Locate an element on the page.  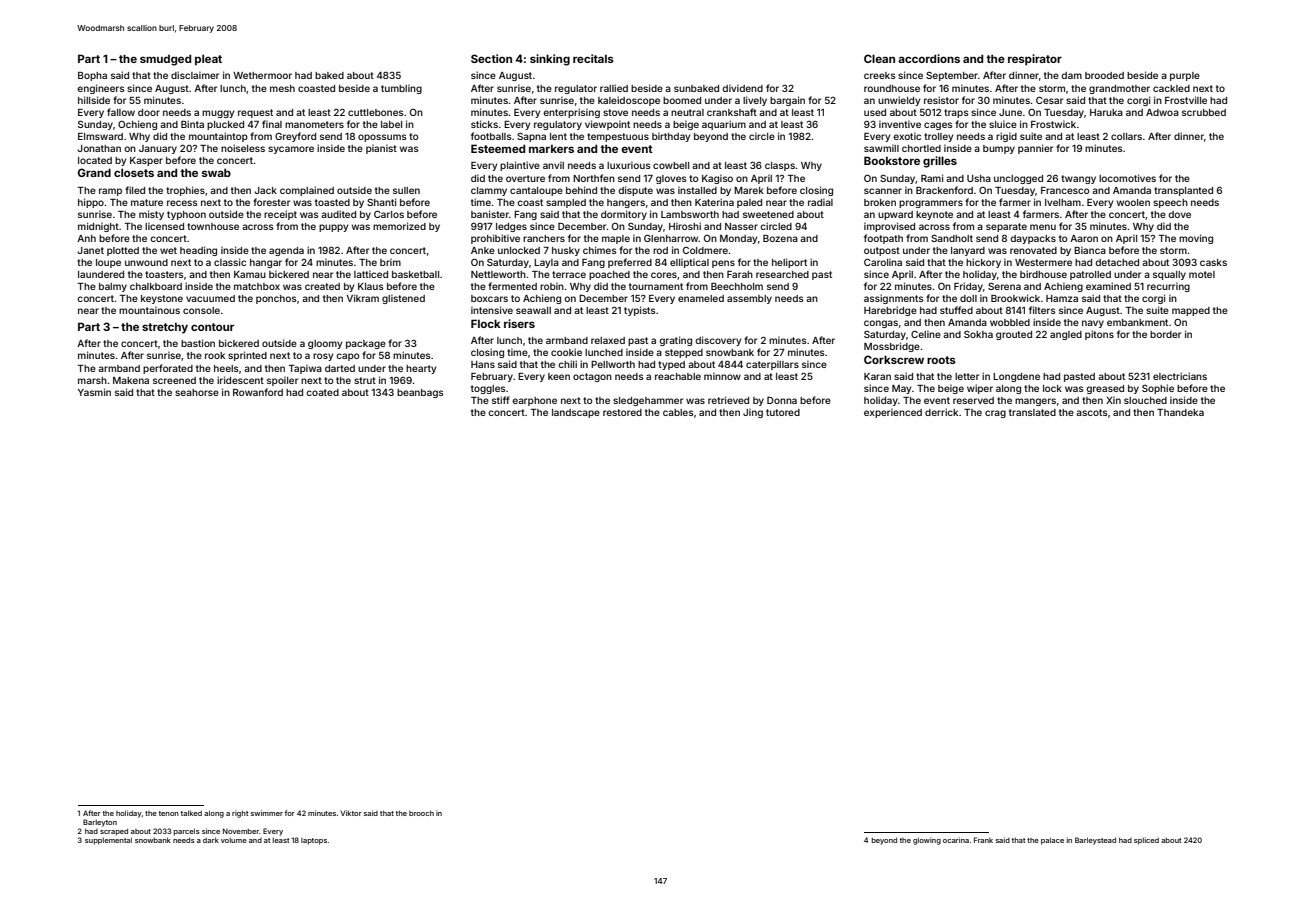
respirator is located at coordinates (1035, 60).
